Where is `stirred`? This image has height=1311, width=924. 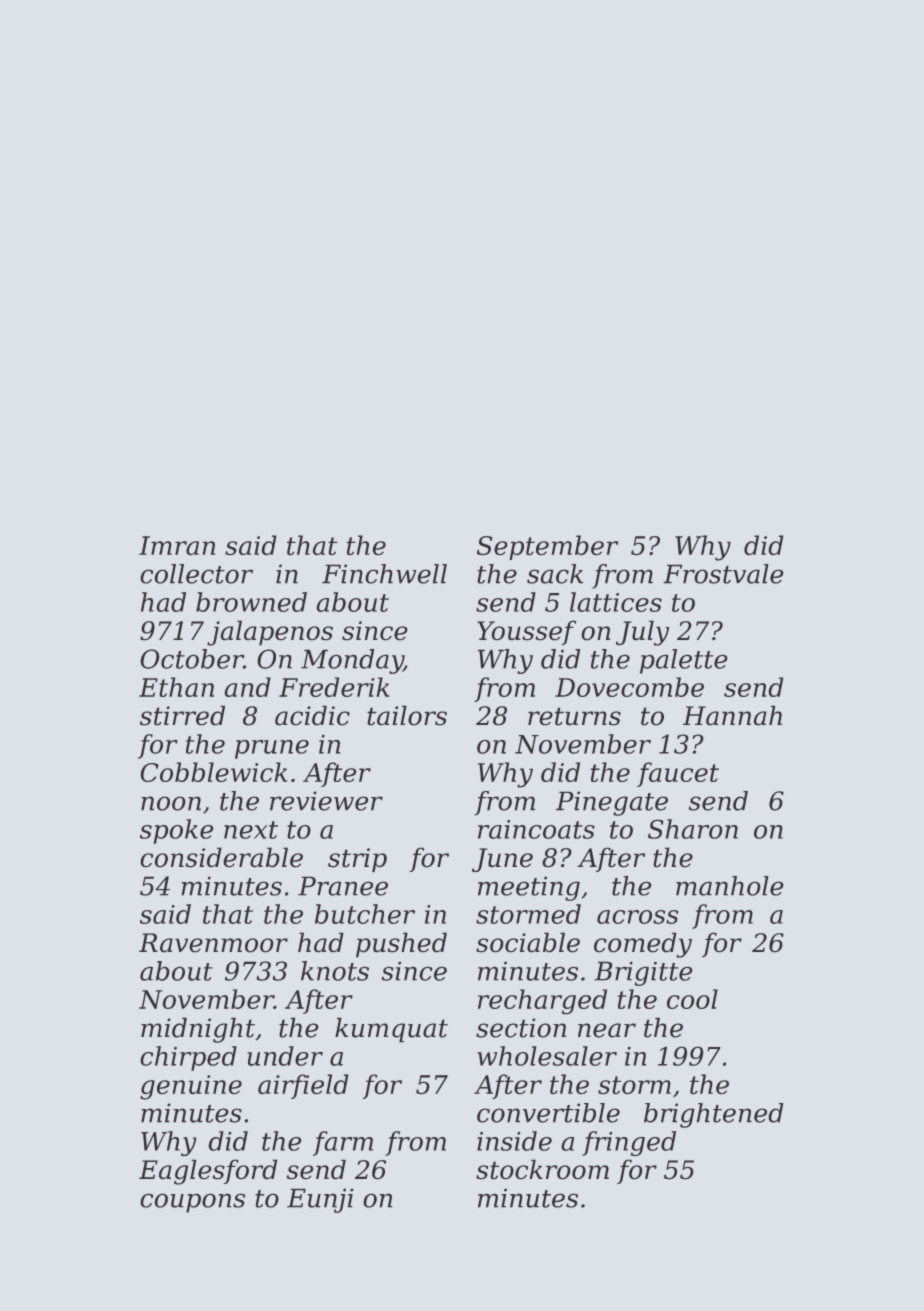 stirred is located at coordinates (182, 715).
